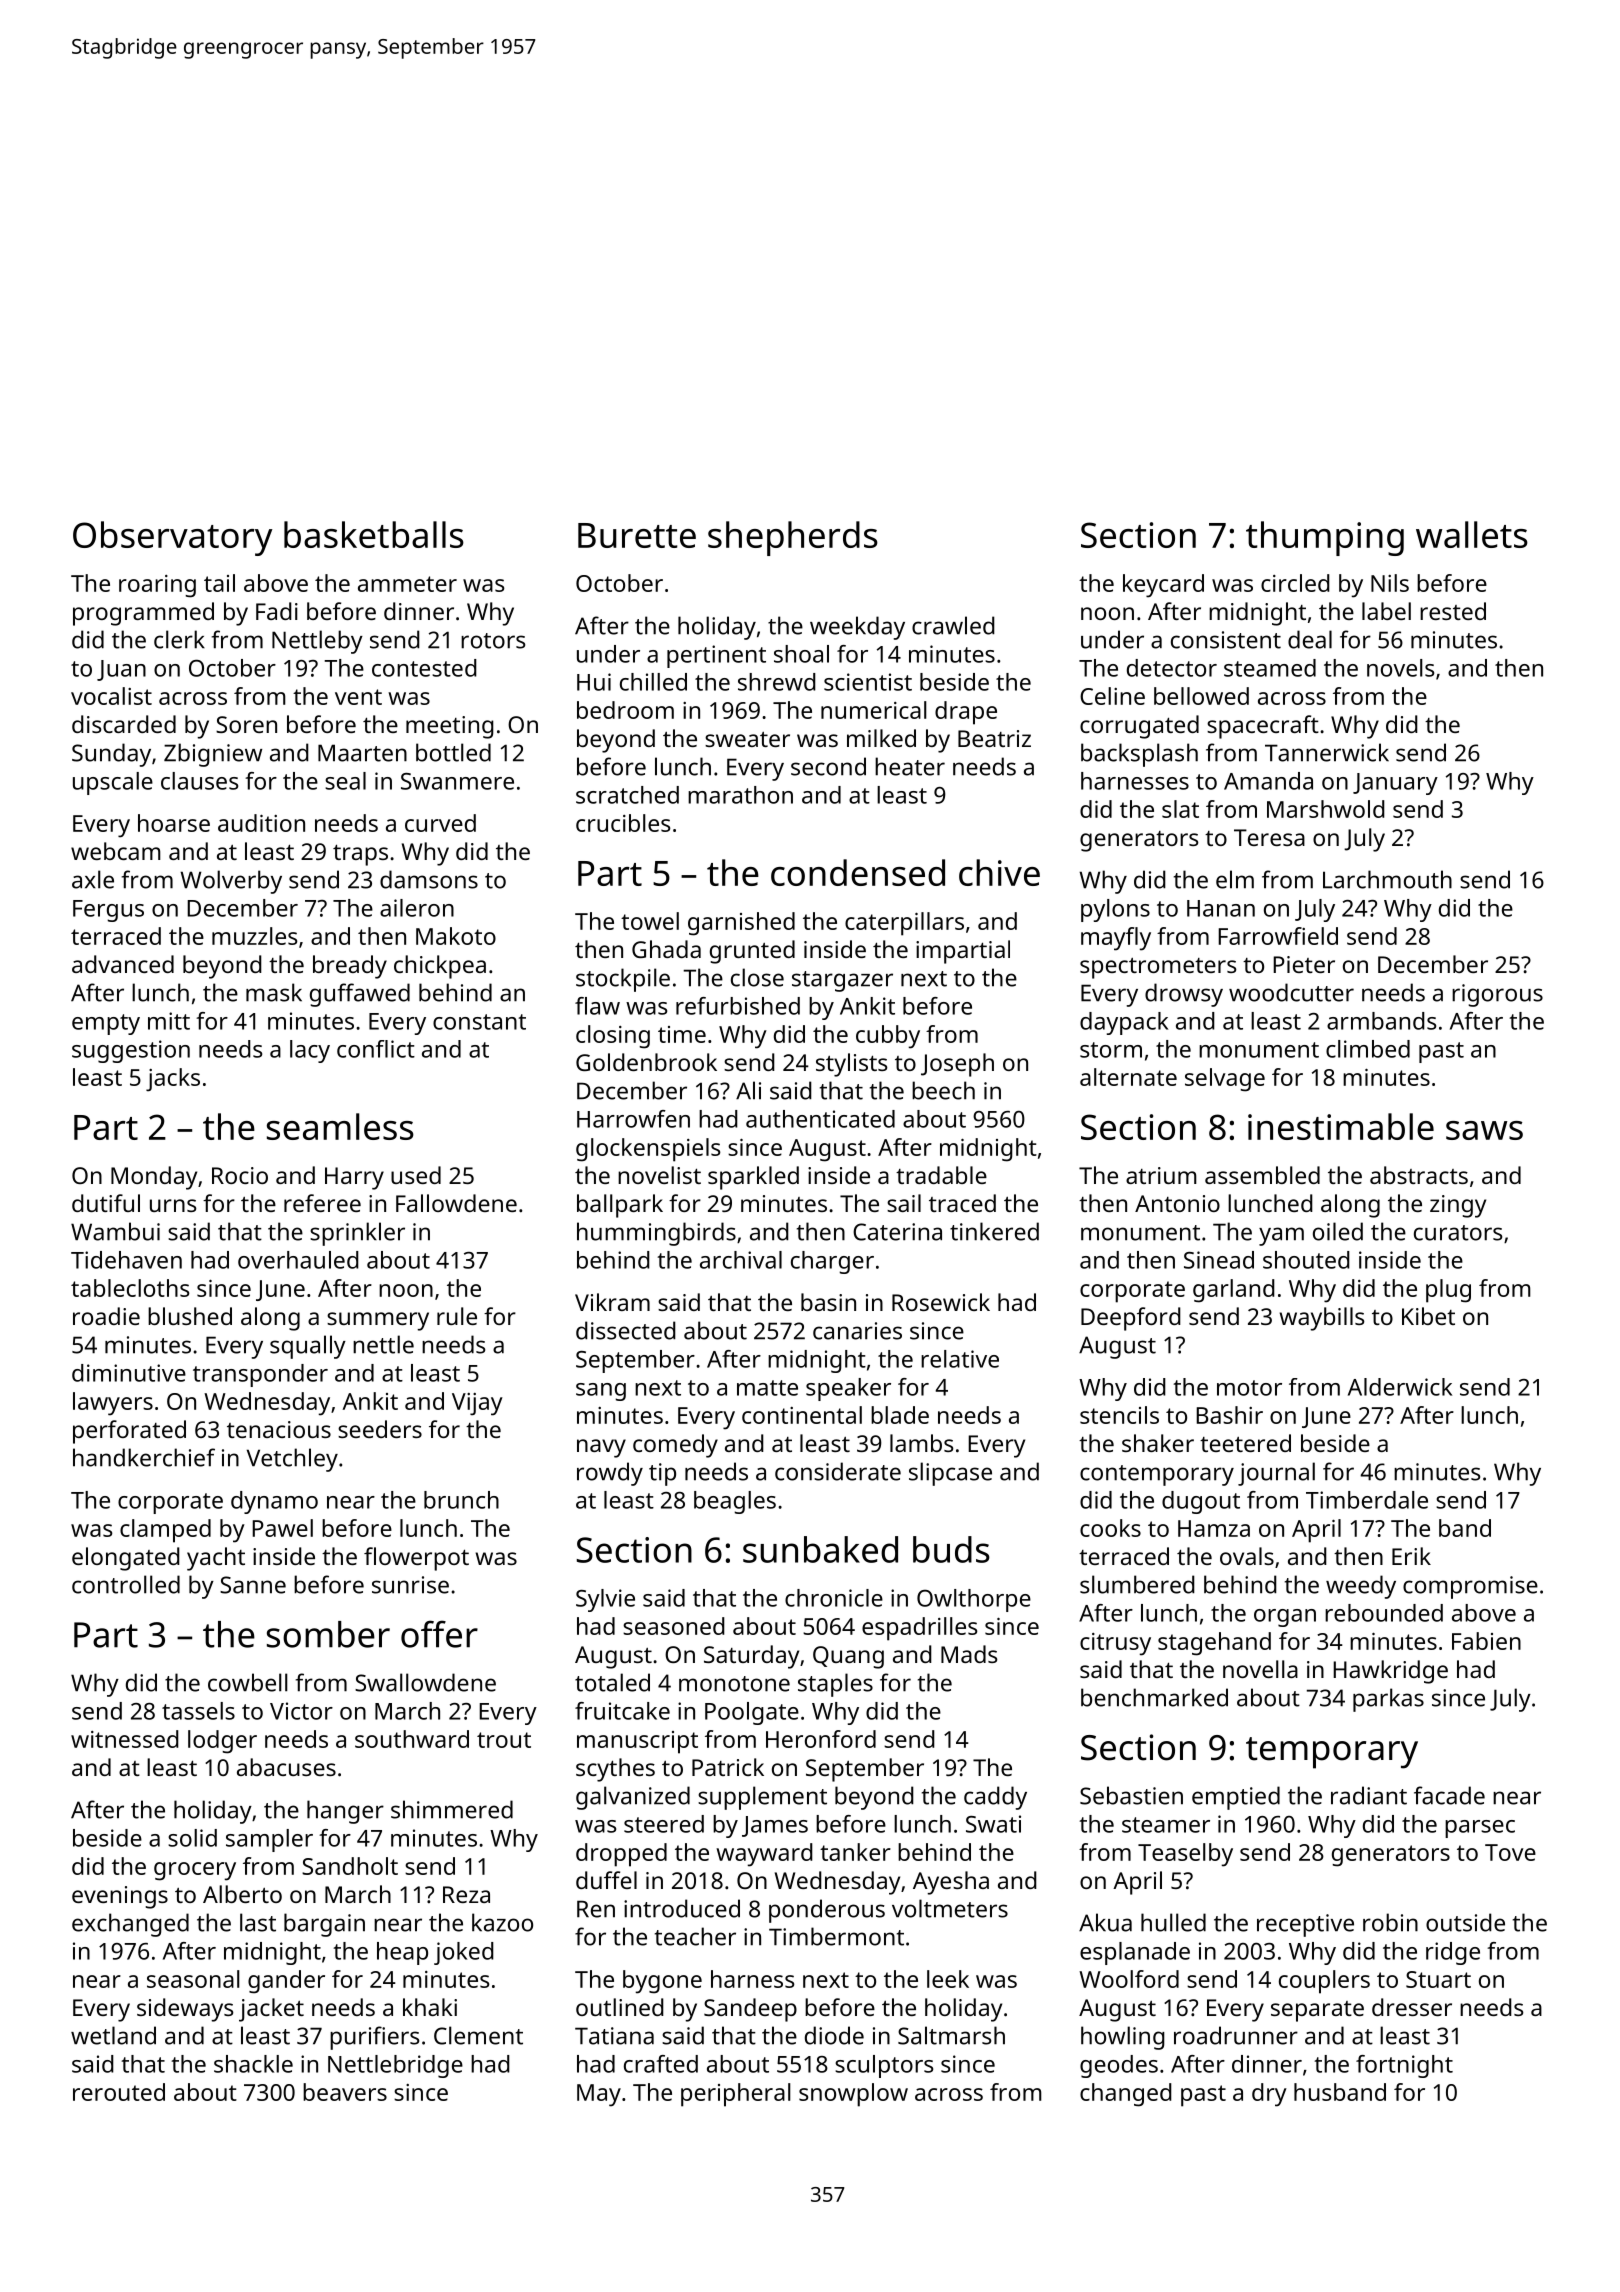 Image resolution: width=1620 pixels, height=2292 pixels. Describe the element at coordinates (360, 995) in the image. I see `guffawed` at that location.
